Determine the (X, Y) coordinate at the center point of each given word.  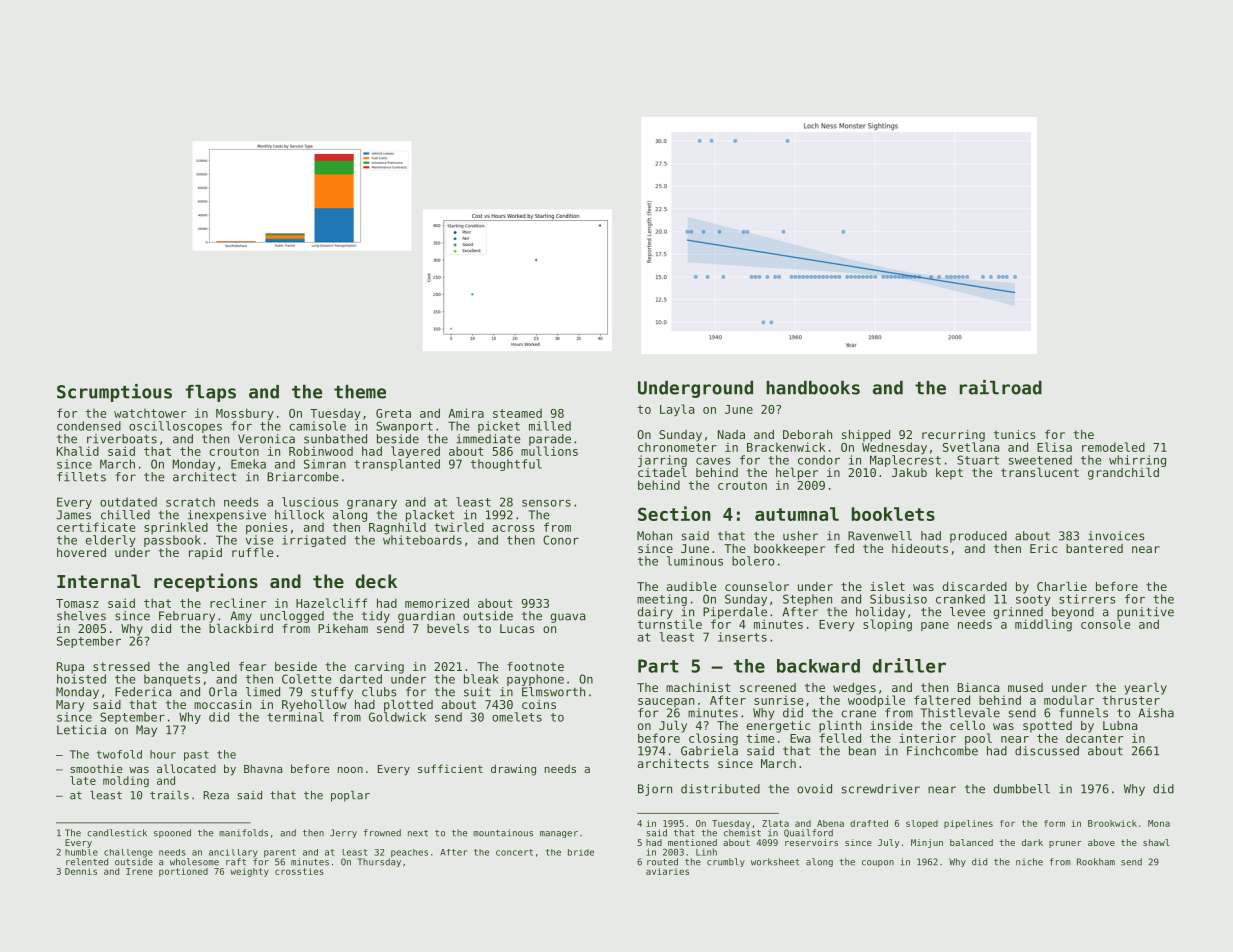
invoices (1116, 536)
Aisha (1156, 713)
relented (87, 862)
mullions (549, 451)
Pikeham (343, 628)
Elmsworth (553, 692)
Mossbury (245, 414)
